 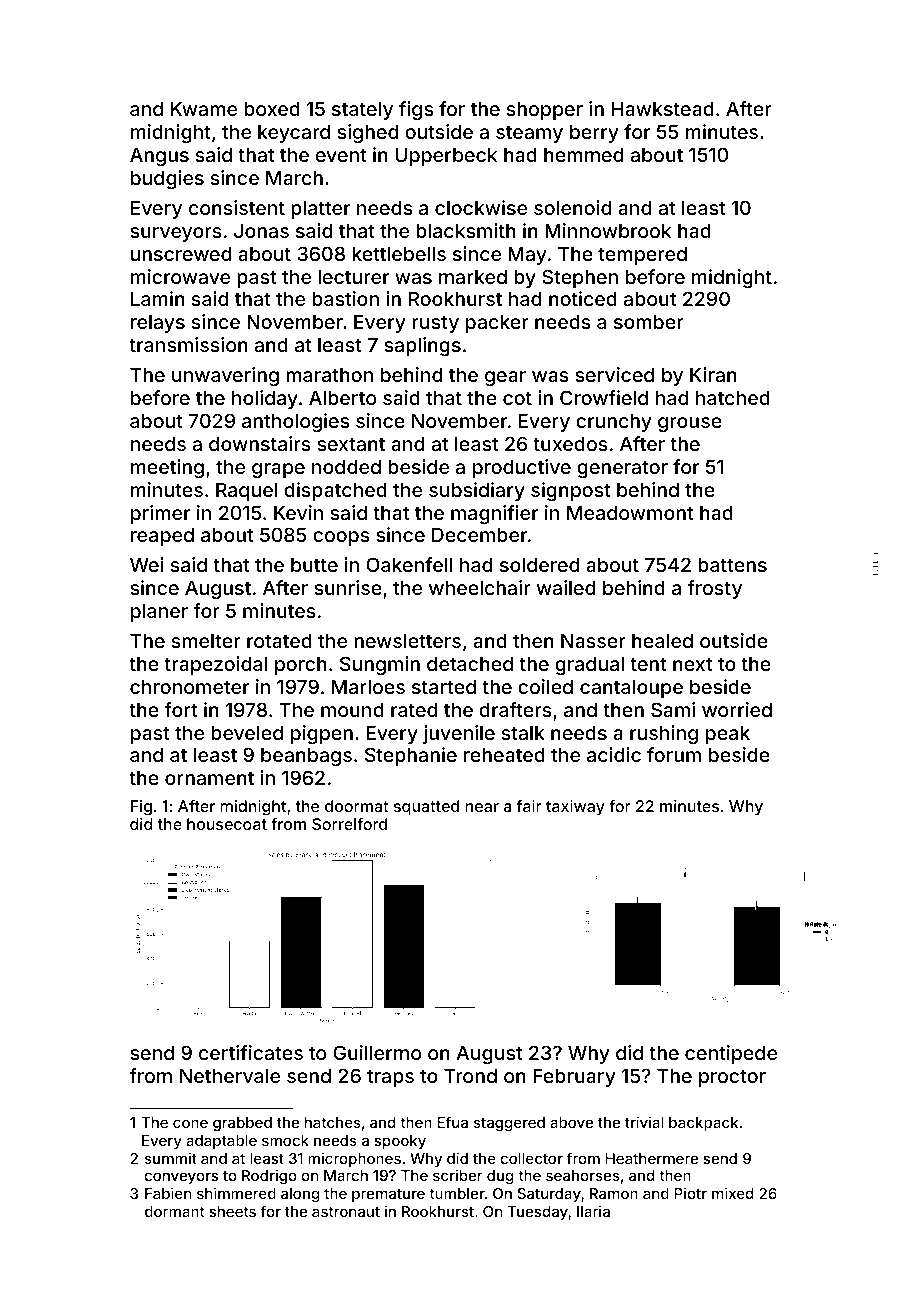 What do you see at coordinates (349, 824) in the screenshot?
I see `Sorrelford` at bounding box center [349, 824].
